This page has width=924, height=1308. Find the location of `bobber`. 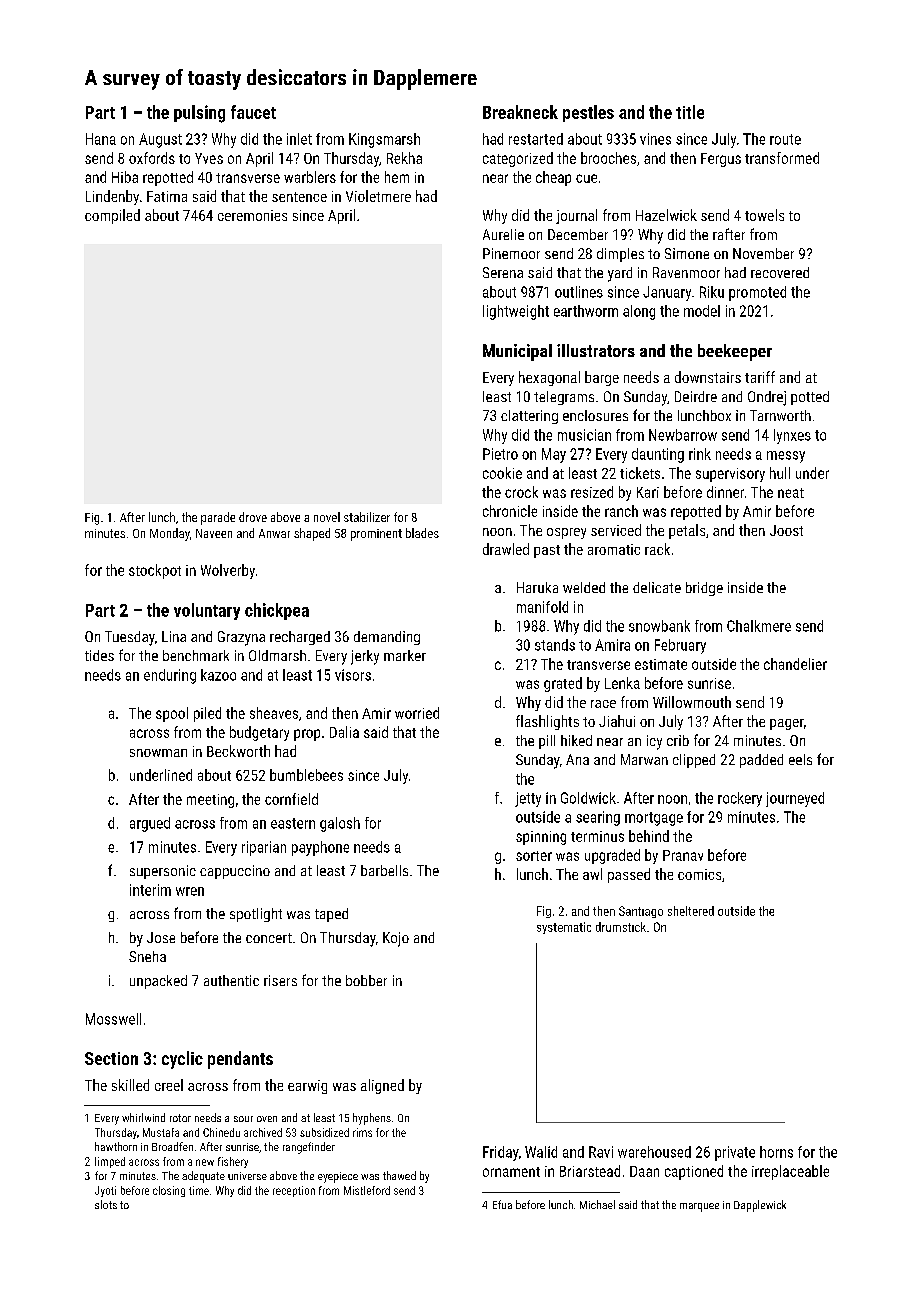

bobber is located at coordinates (366, 980).
